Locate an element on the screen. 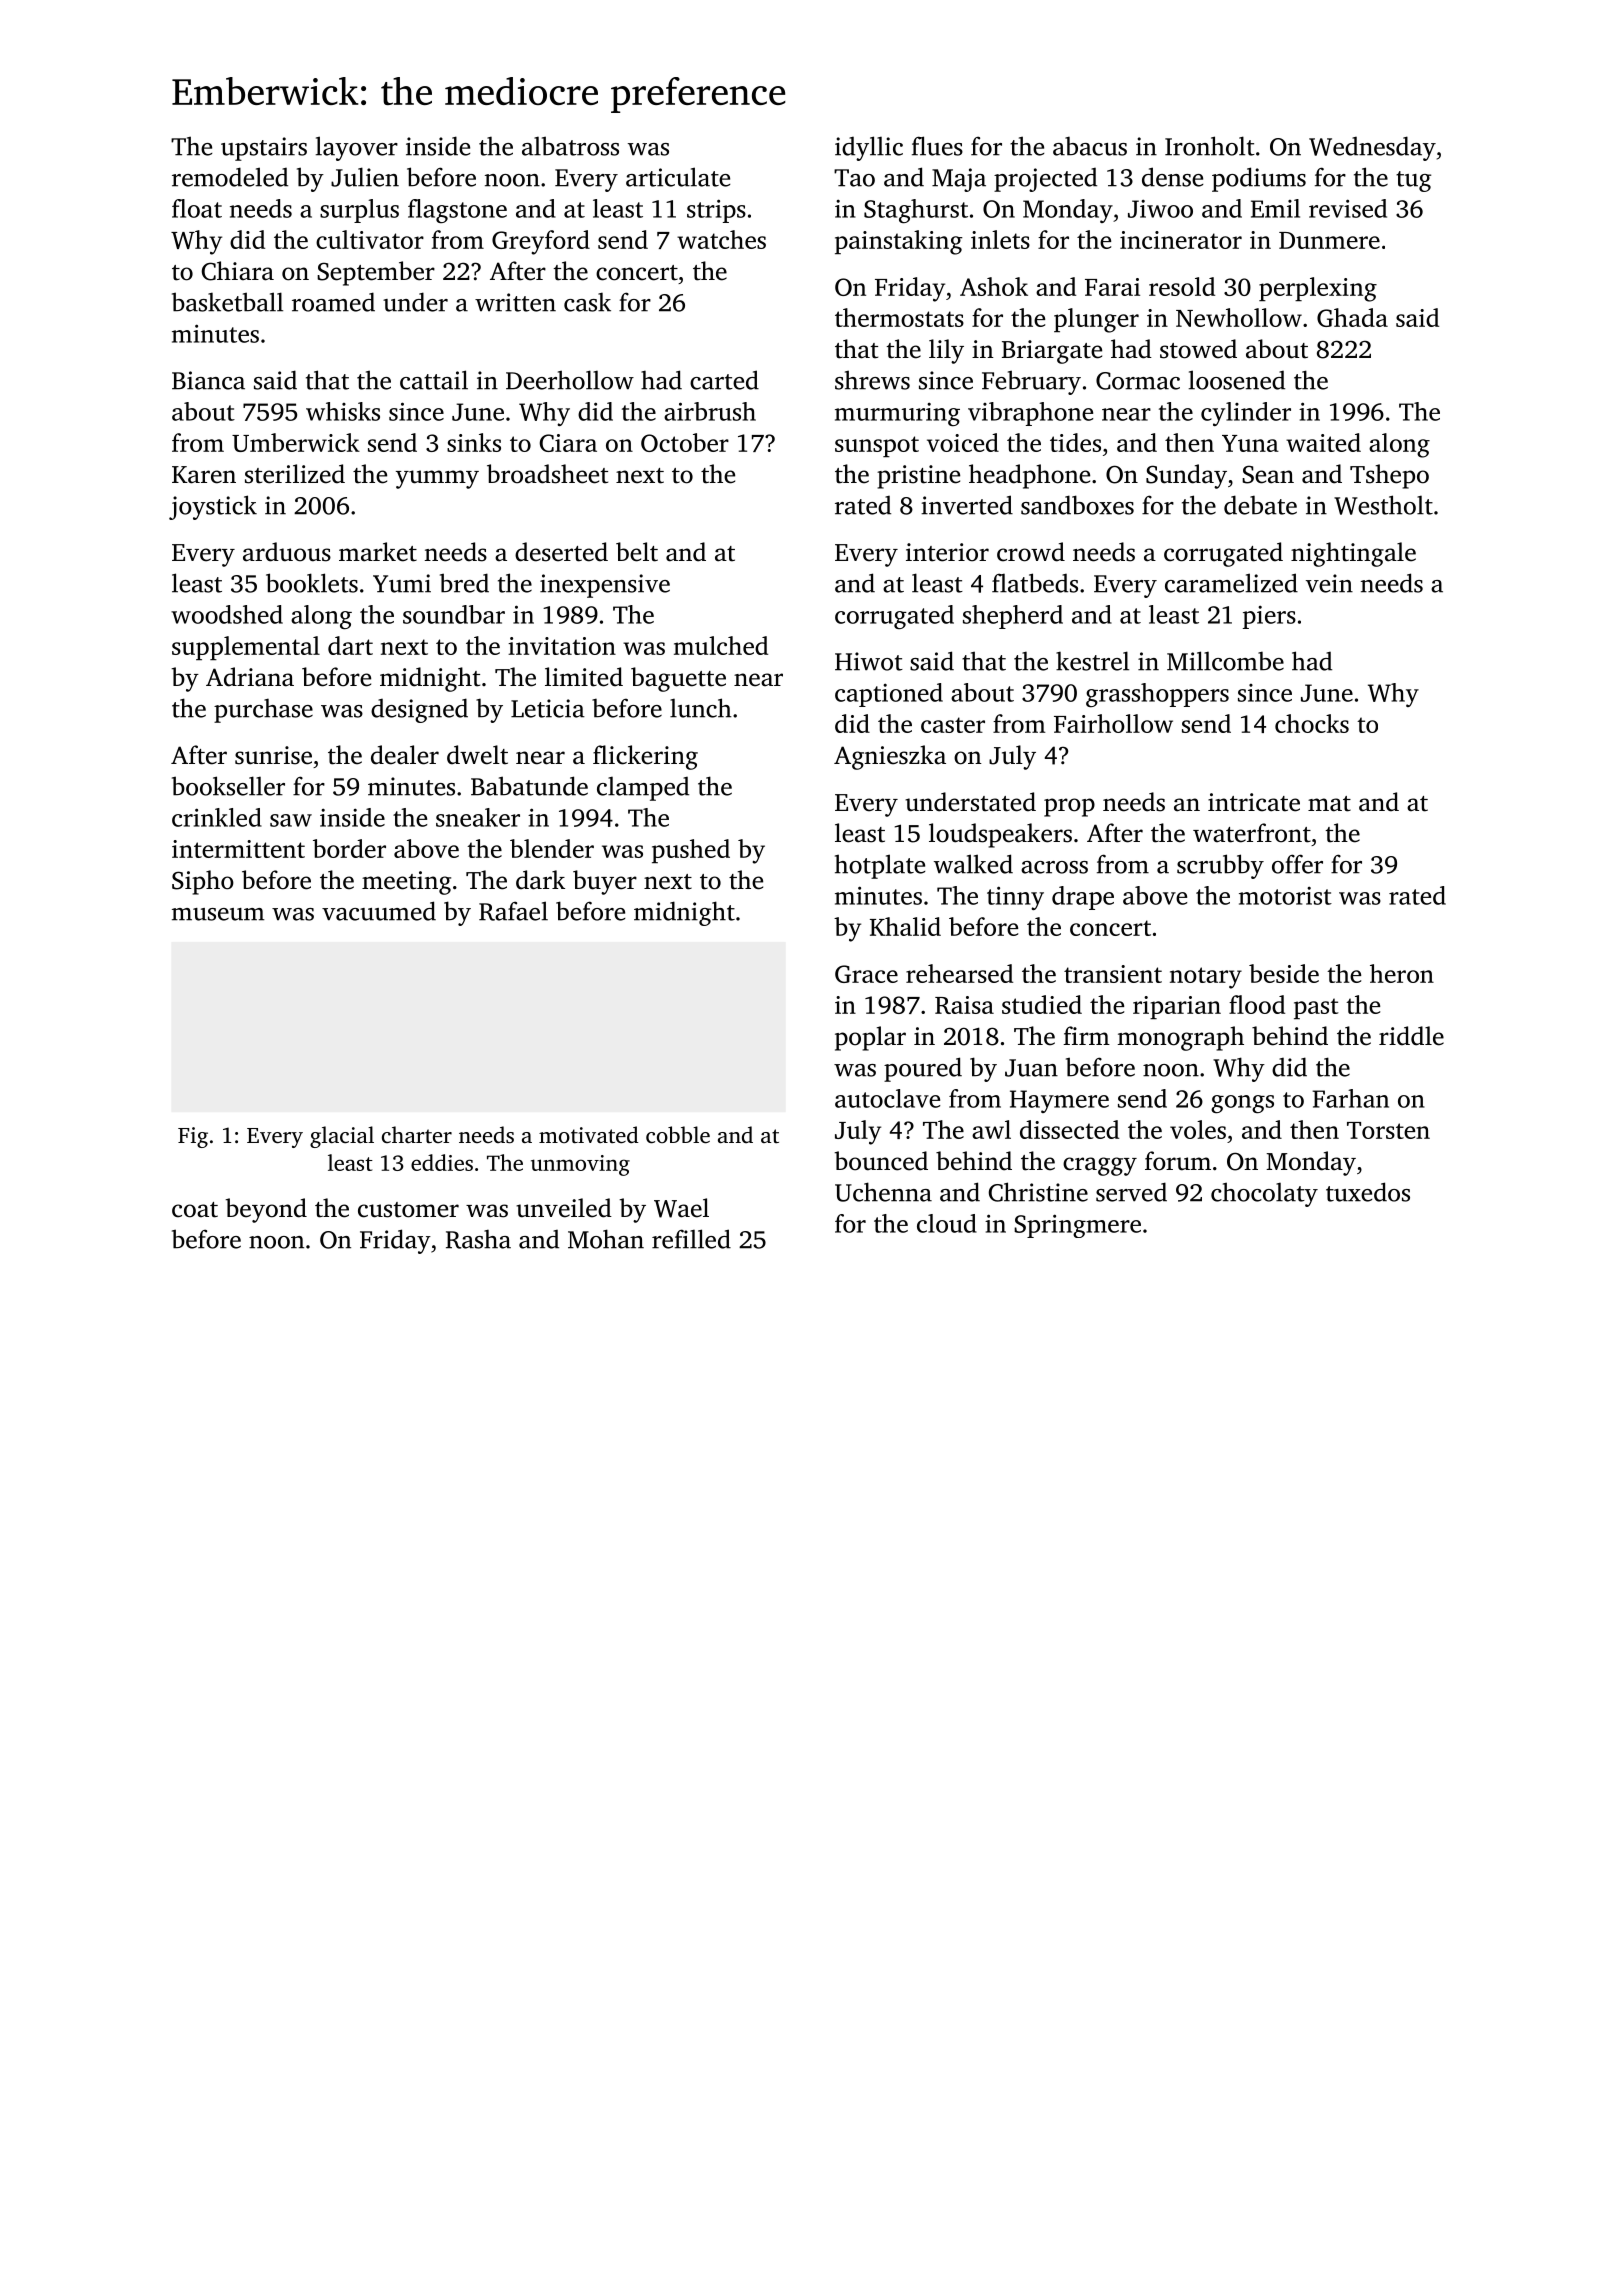 The height and width of the screenshot is (2292, 1620). pushed is located at coordinates (691, 851).
